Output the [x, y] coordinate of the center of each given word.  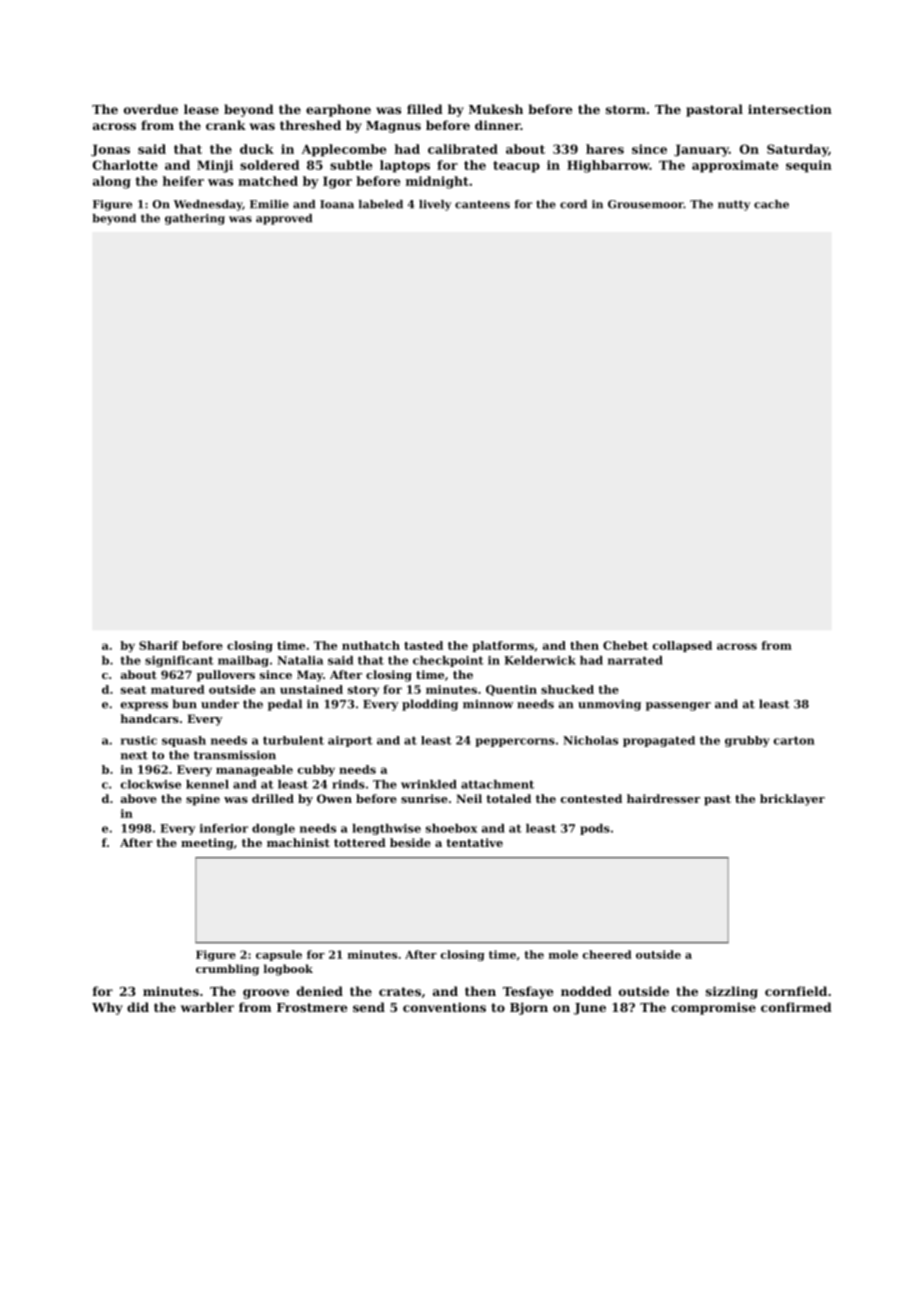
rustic [139, 740]
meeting [207, 844]
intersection [790, 109]
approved [284, 219]
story [363, 691]
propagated [659, 741]
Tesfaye [528, 992]
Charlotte [125, 165]
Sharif [159, 645]
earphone [338, 110]
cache [771, 204]
